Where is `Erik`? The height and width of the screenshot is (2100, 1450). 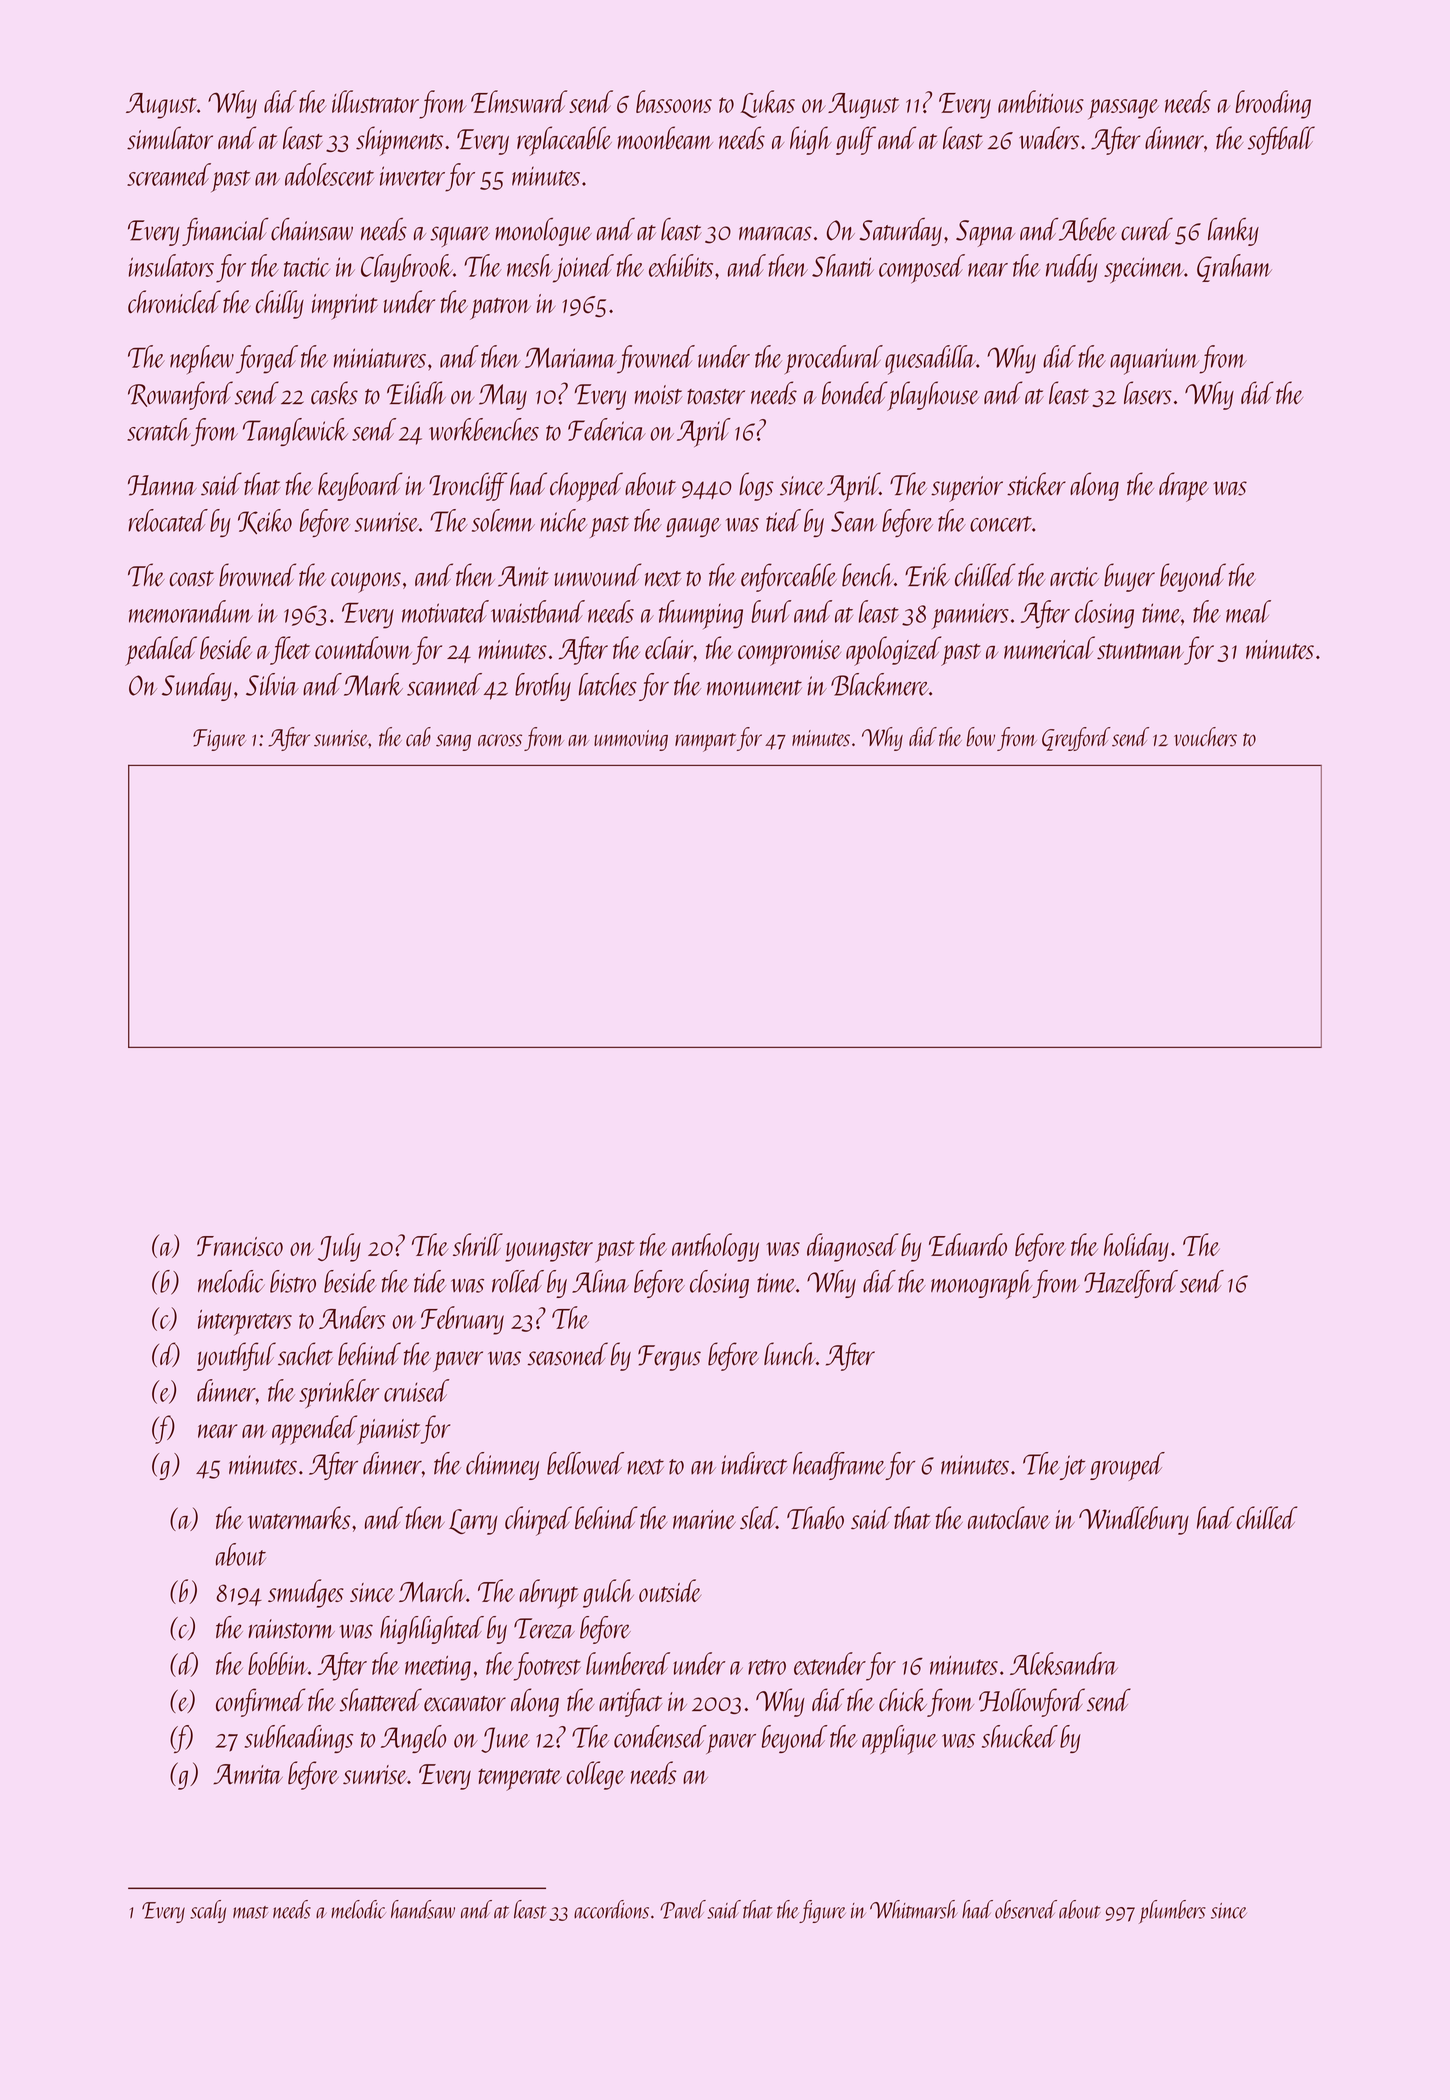
Erik is located at coordinates (927, 574).
